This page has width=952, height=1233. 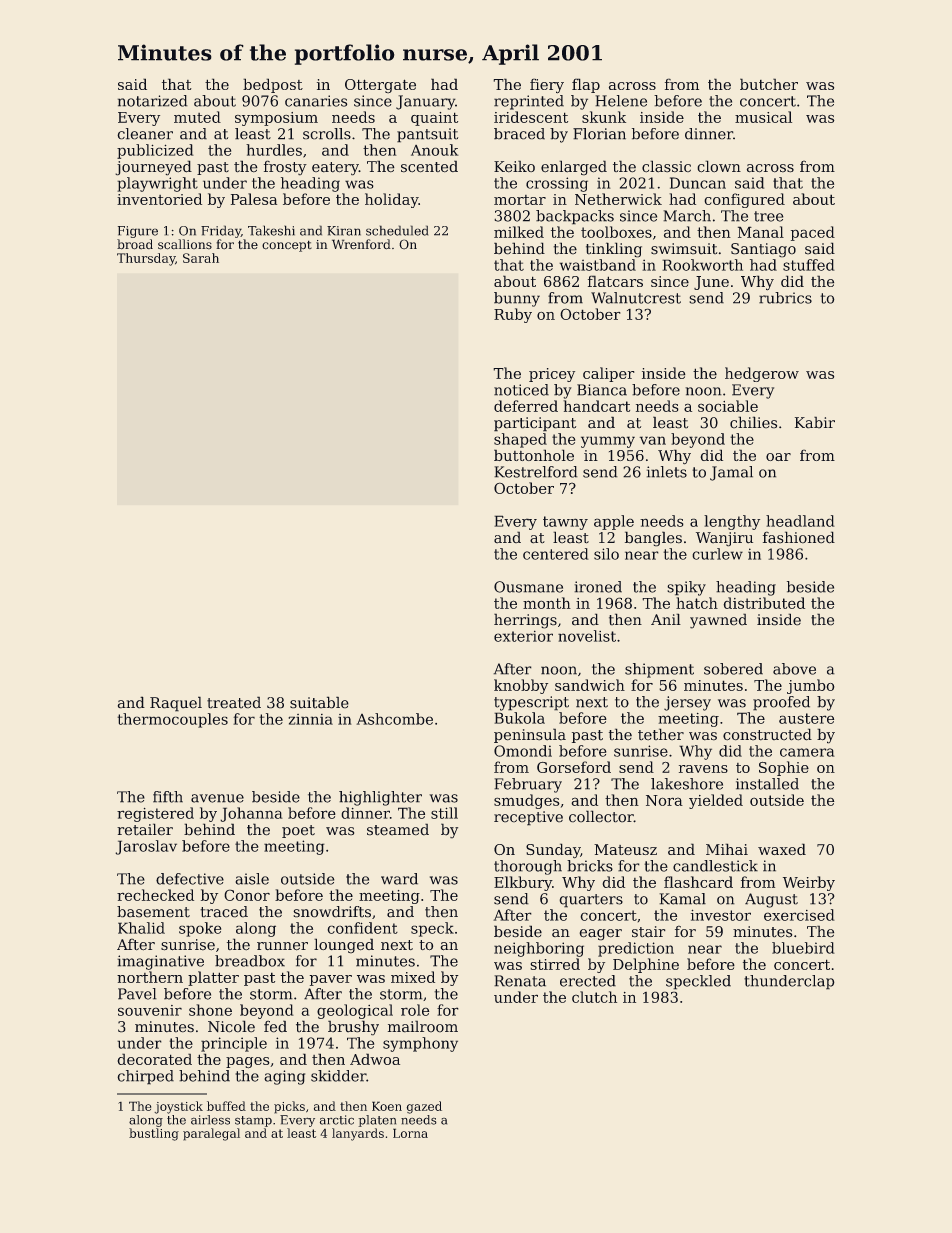 What do you see at coordinates (547, 86) in the page?
I see `fiery` at bounding box center [547, 86].
